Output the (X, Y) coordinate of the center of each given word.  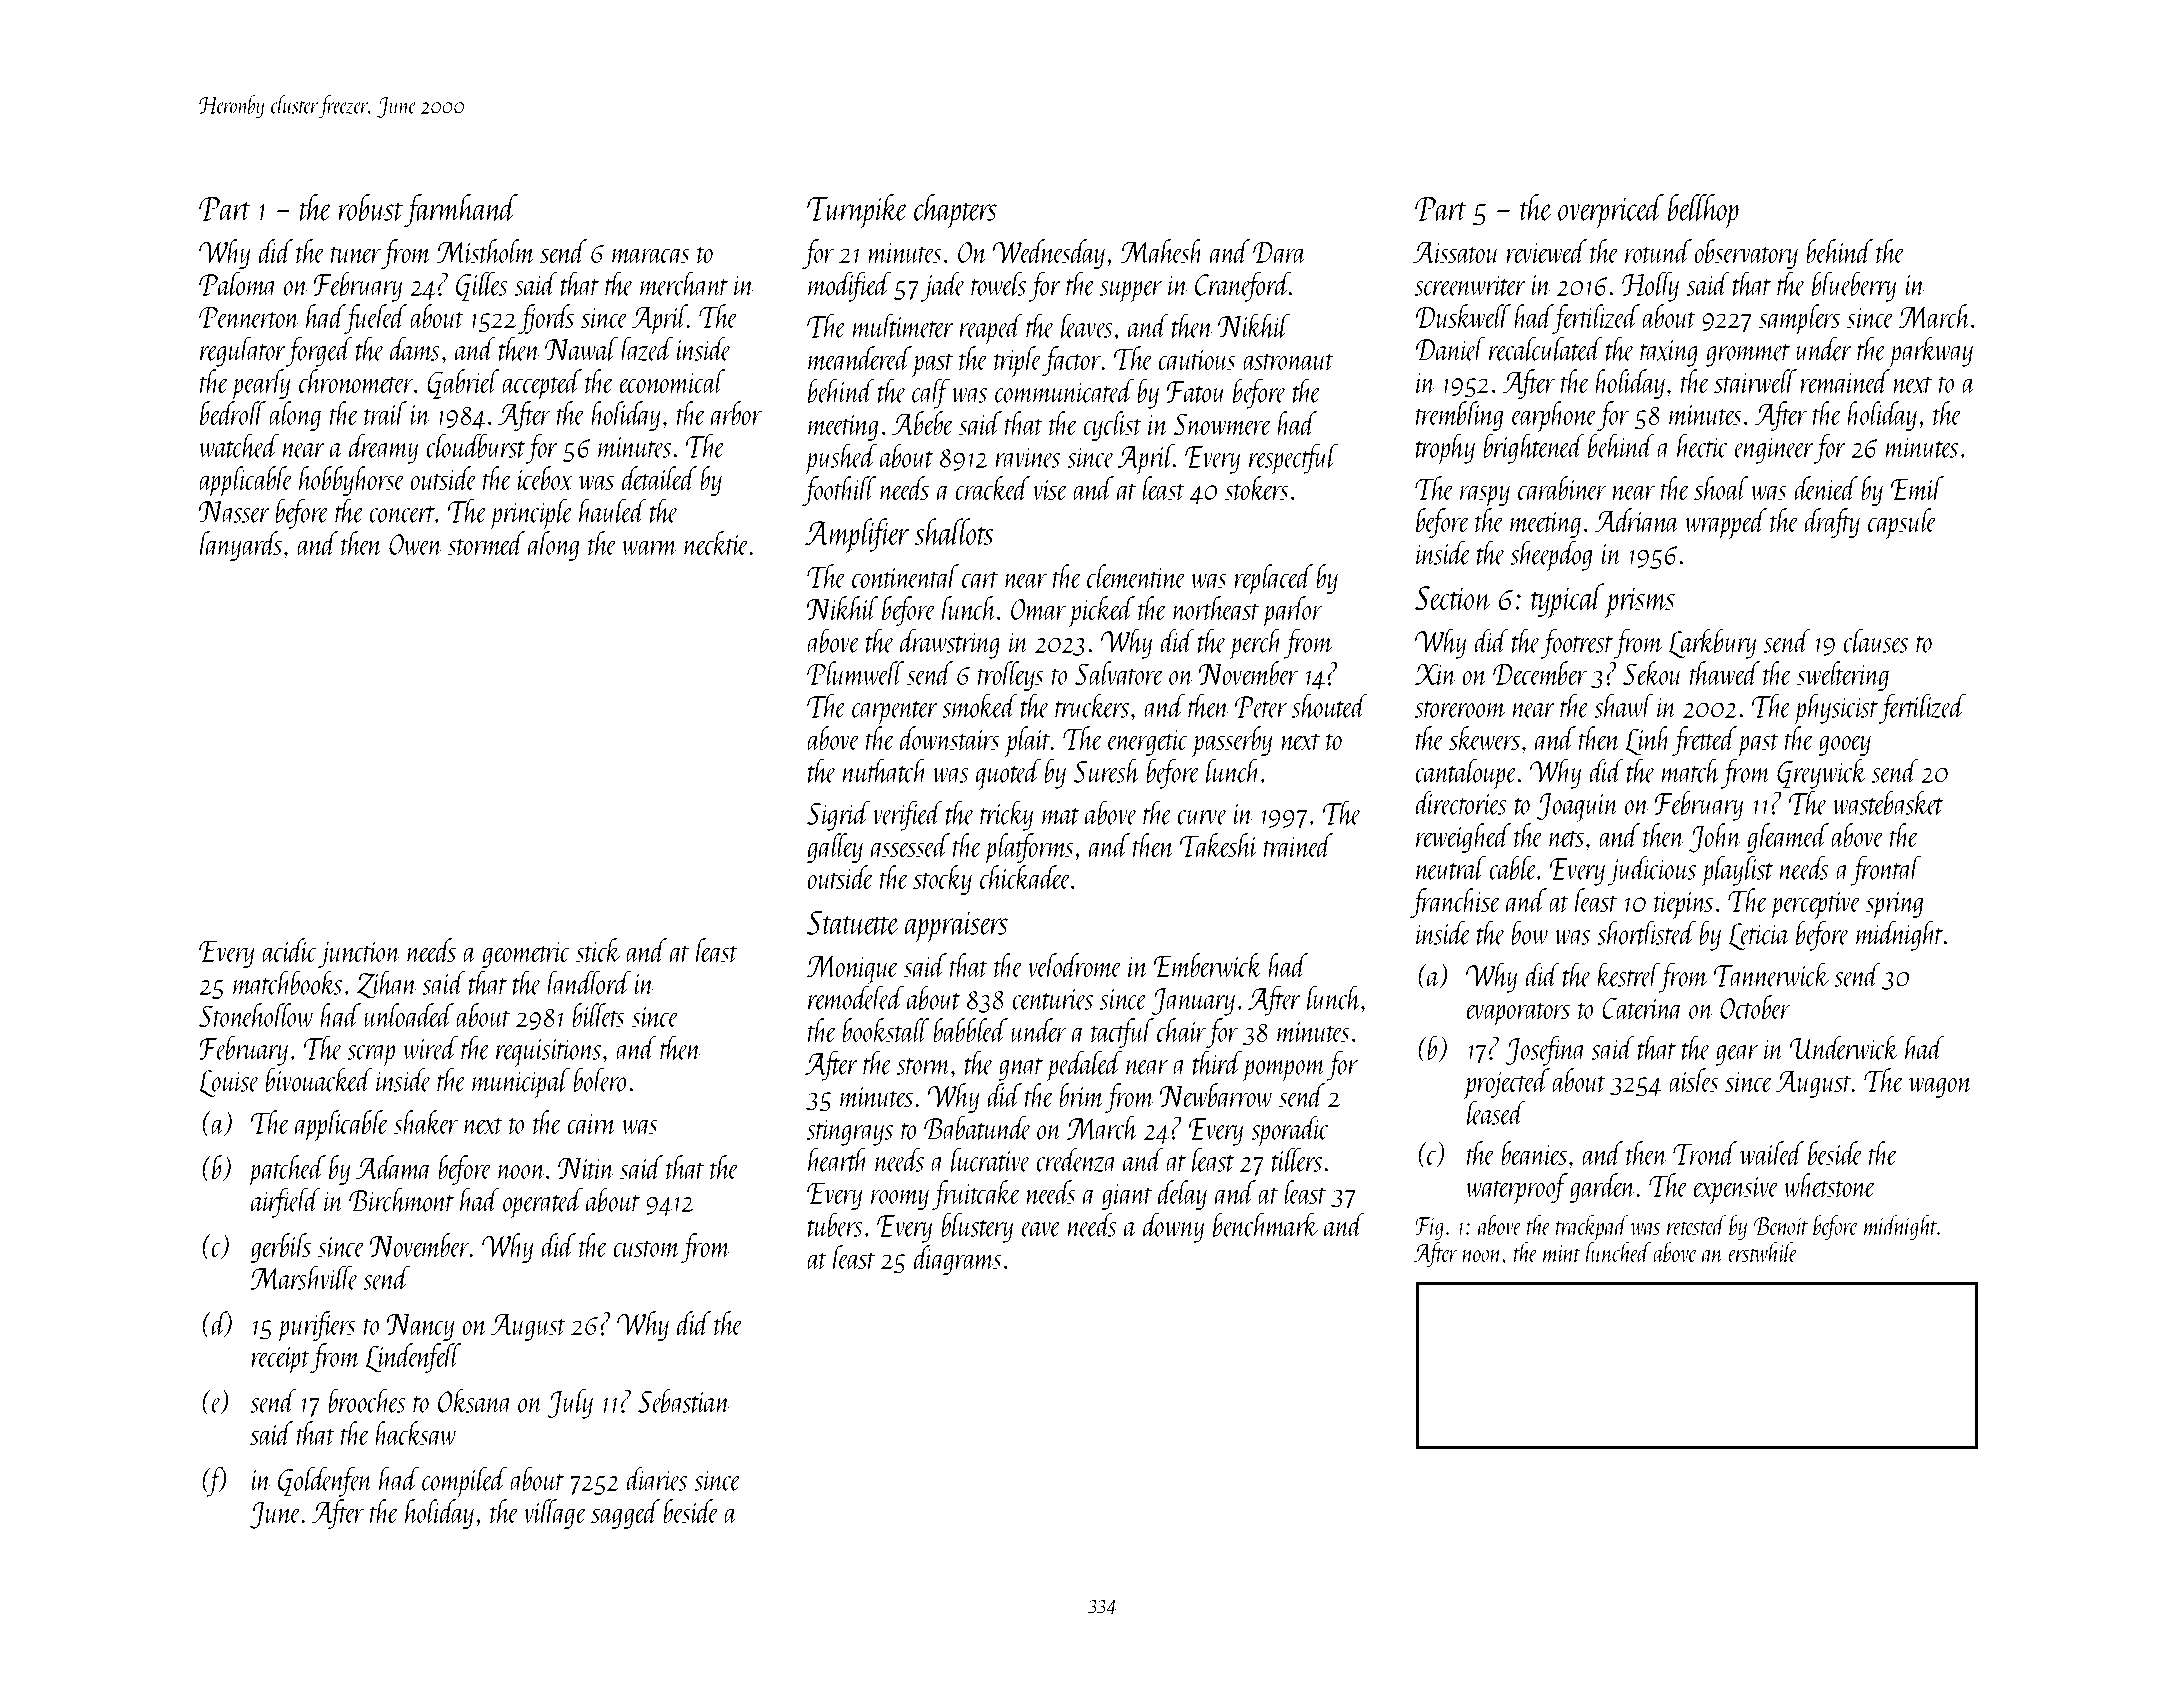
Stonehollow (256, 1015)
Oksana (475, 1400)
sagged (625, 1514)
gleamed (1788, 838)
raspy (1485, 496)
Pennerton (249, 317)
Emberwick (1208, 965)
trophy (1445, 449)
